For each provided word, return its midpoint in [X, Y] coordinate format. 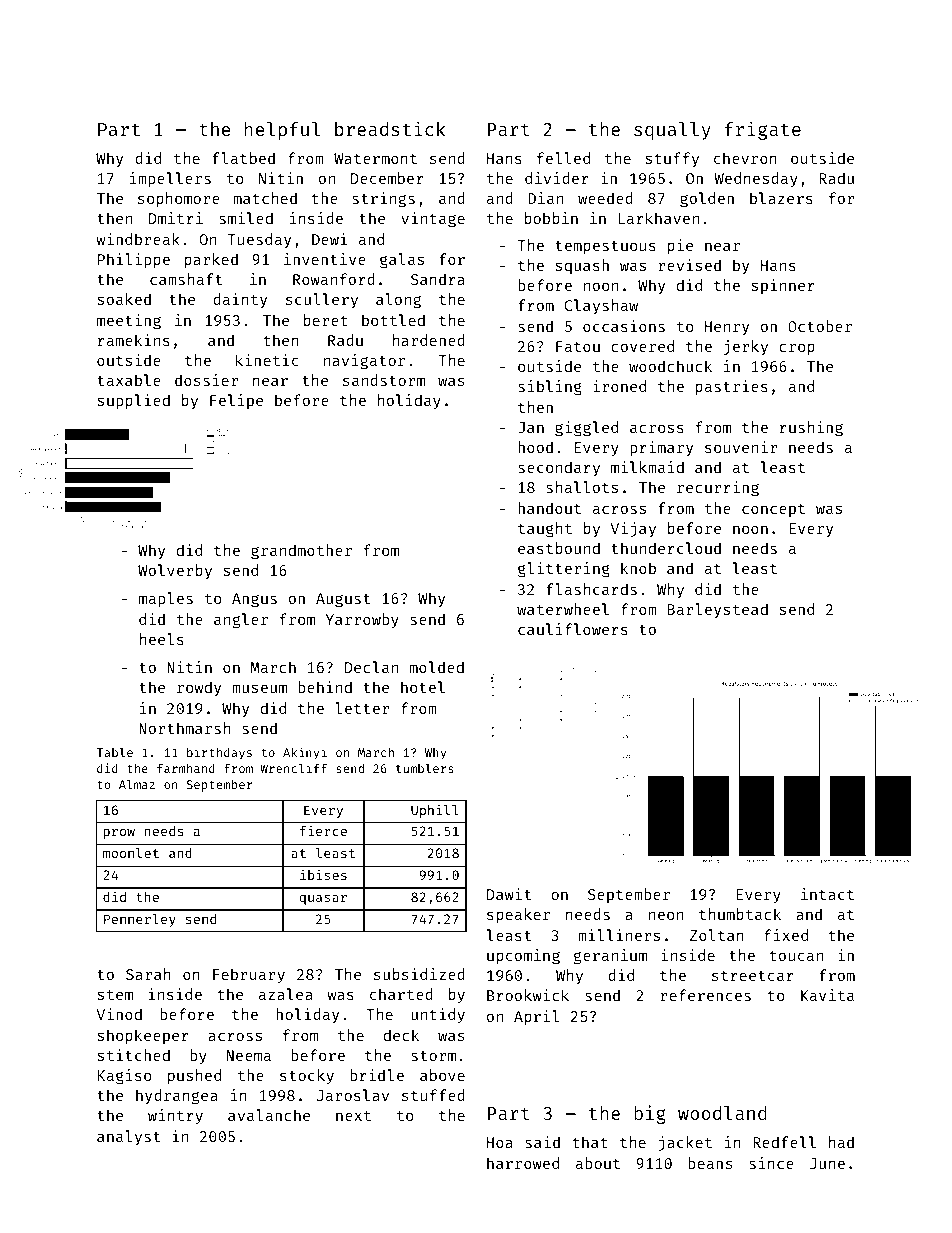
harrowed [523, 1163]
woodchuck [670, 366]
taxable [129, 380]
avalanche [269, 1115]
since [771, 1163]
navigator [364, 362]
